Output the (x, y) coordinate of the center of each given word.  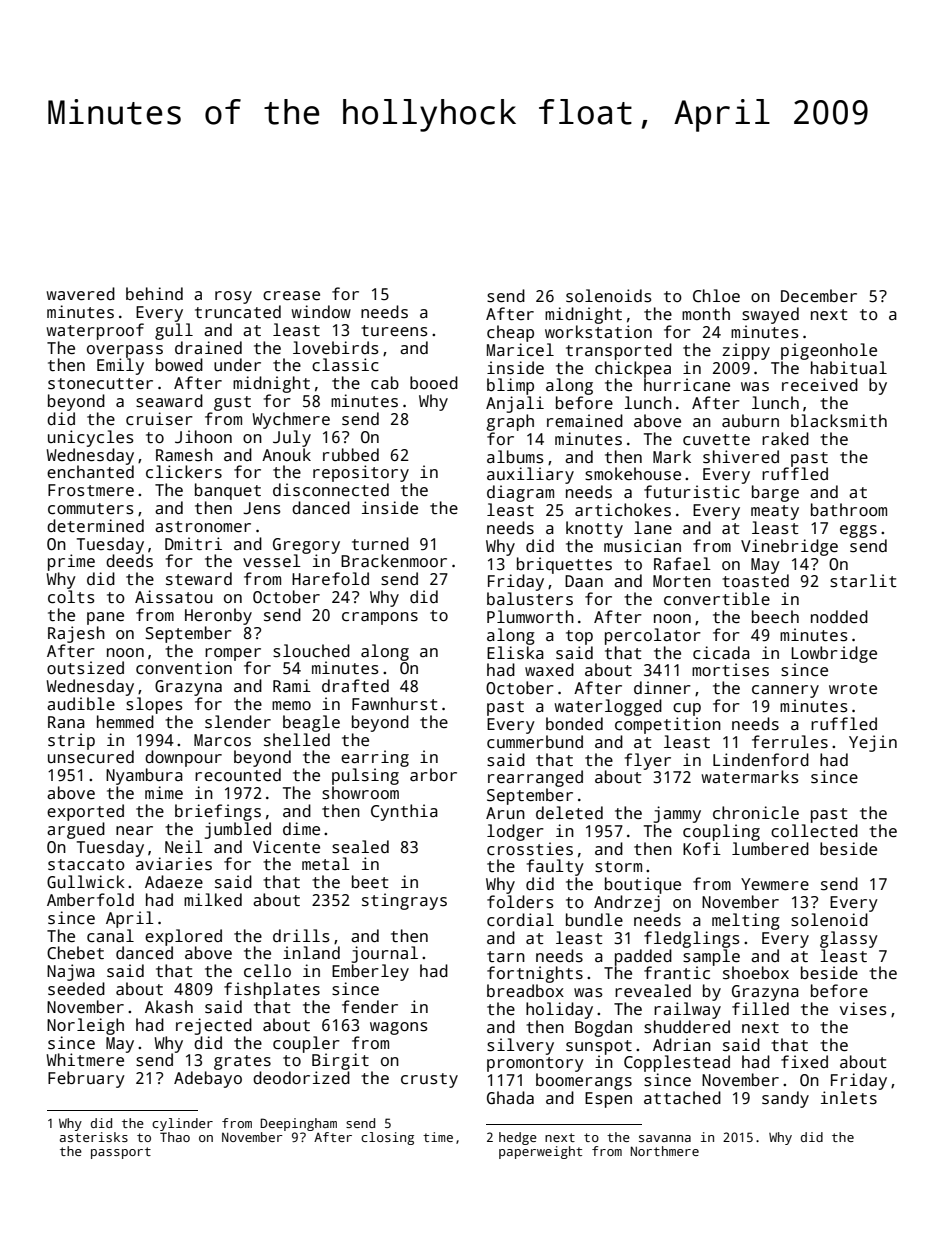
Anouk (286, 454)
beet (370, 881)
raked (785, 439)
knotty (594, 529)
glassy (849, 939)
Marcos (222, 740)
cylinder (182, 1124)
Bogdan (603, 1028)
